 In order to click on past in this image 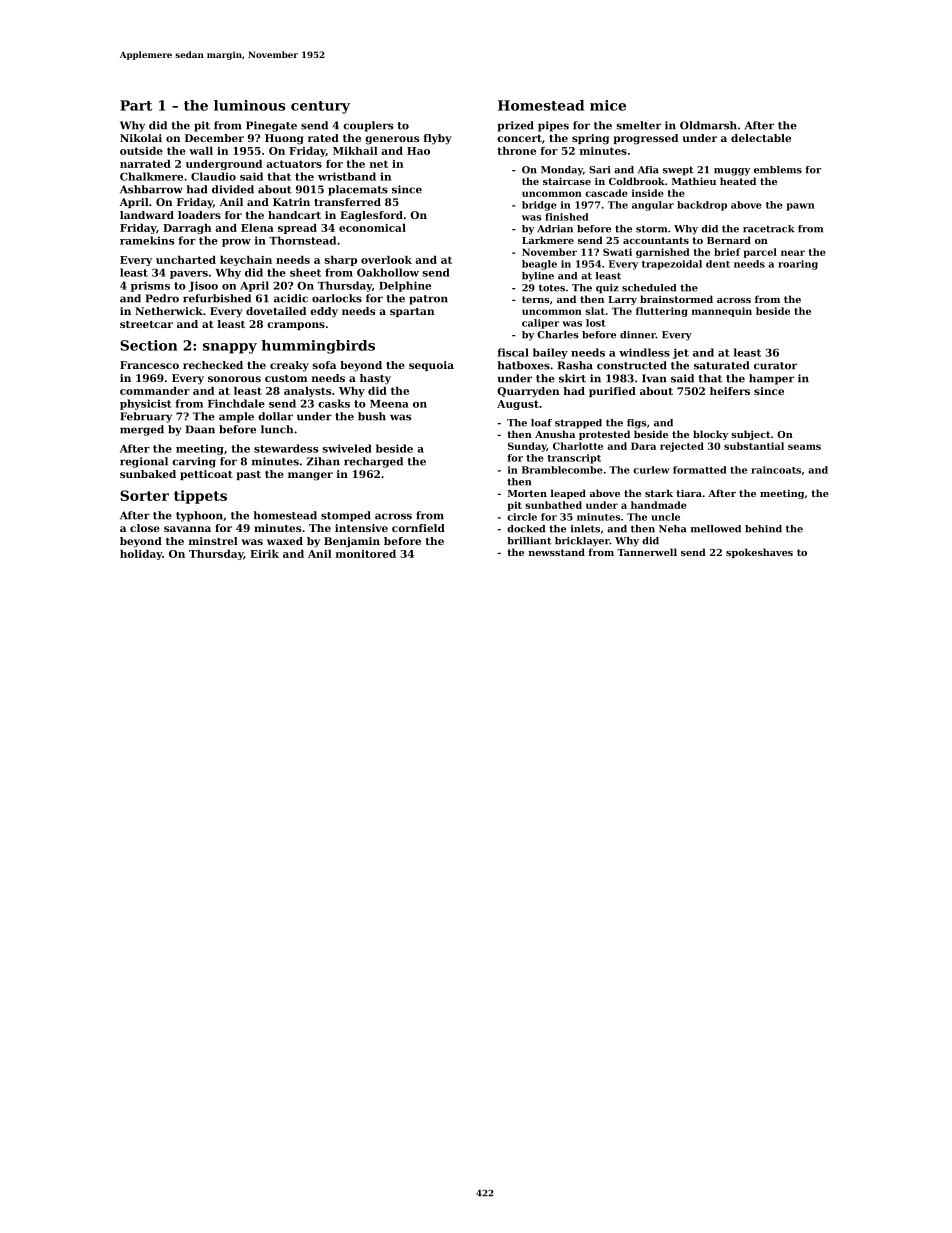, I will do `click(249, 475)`.
